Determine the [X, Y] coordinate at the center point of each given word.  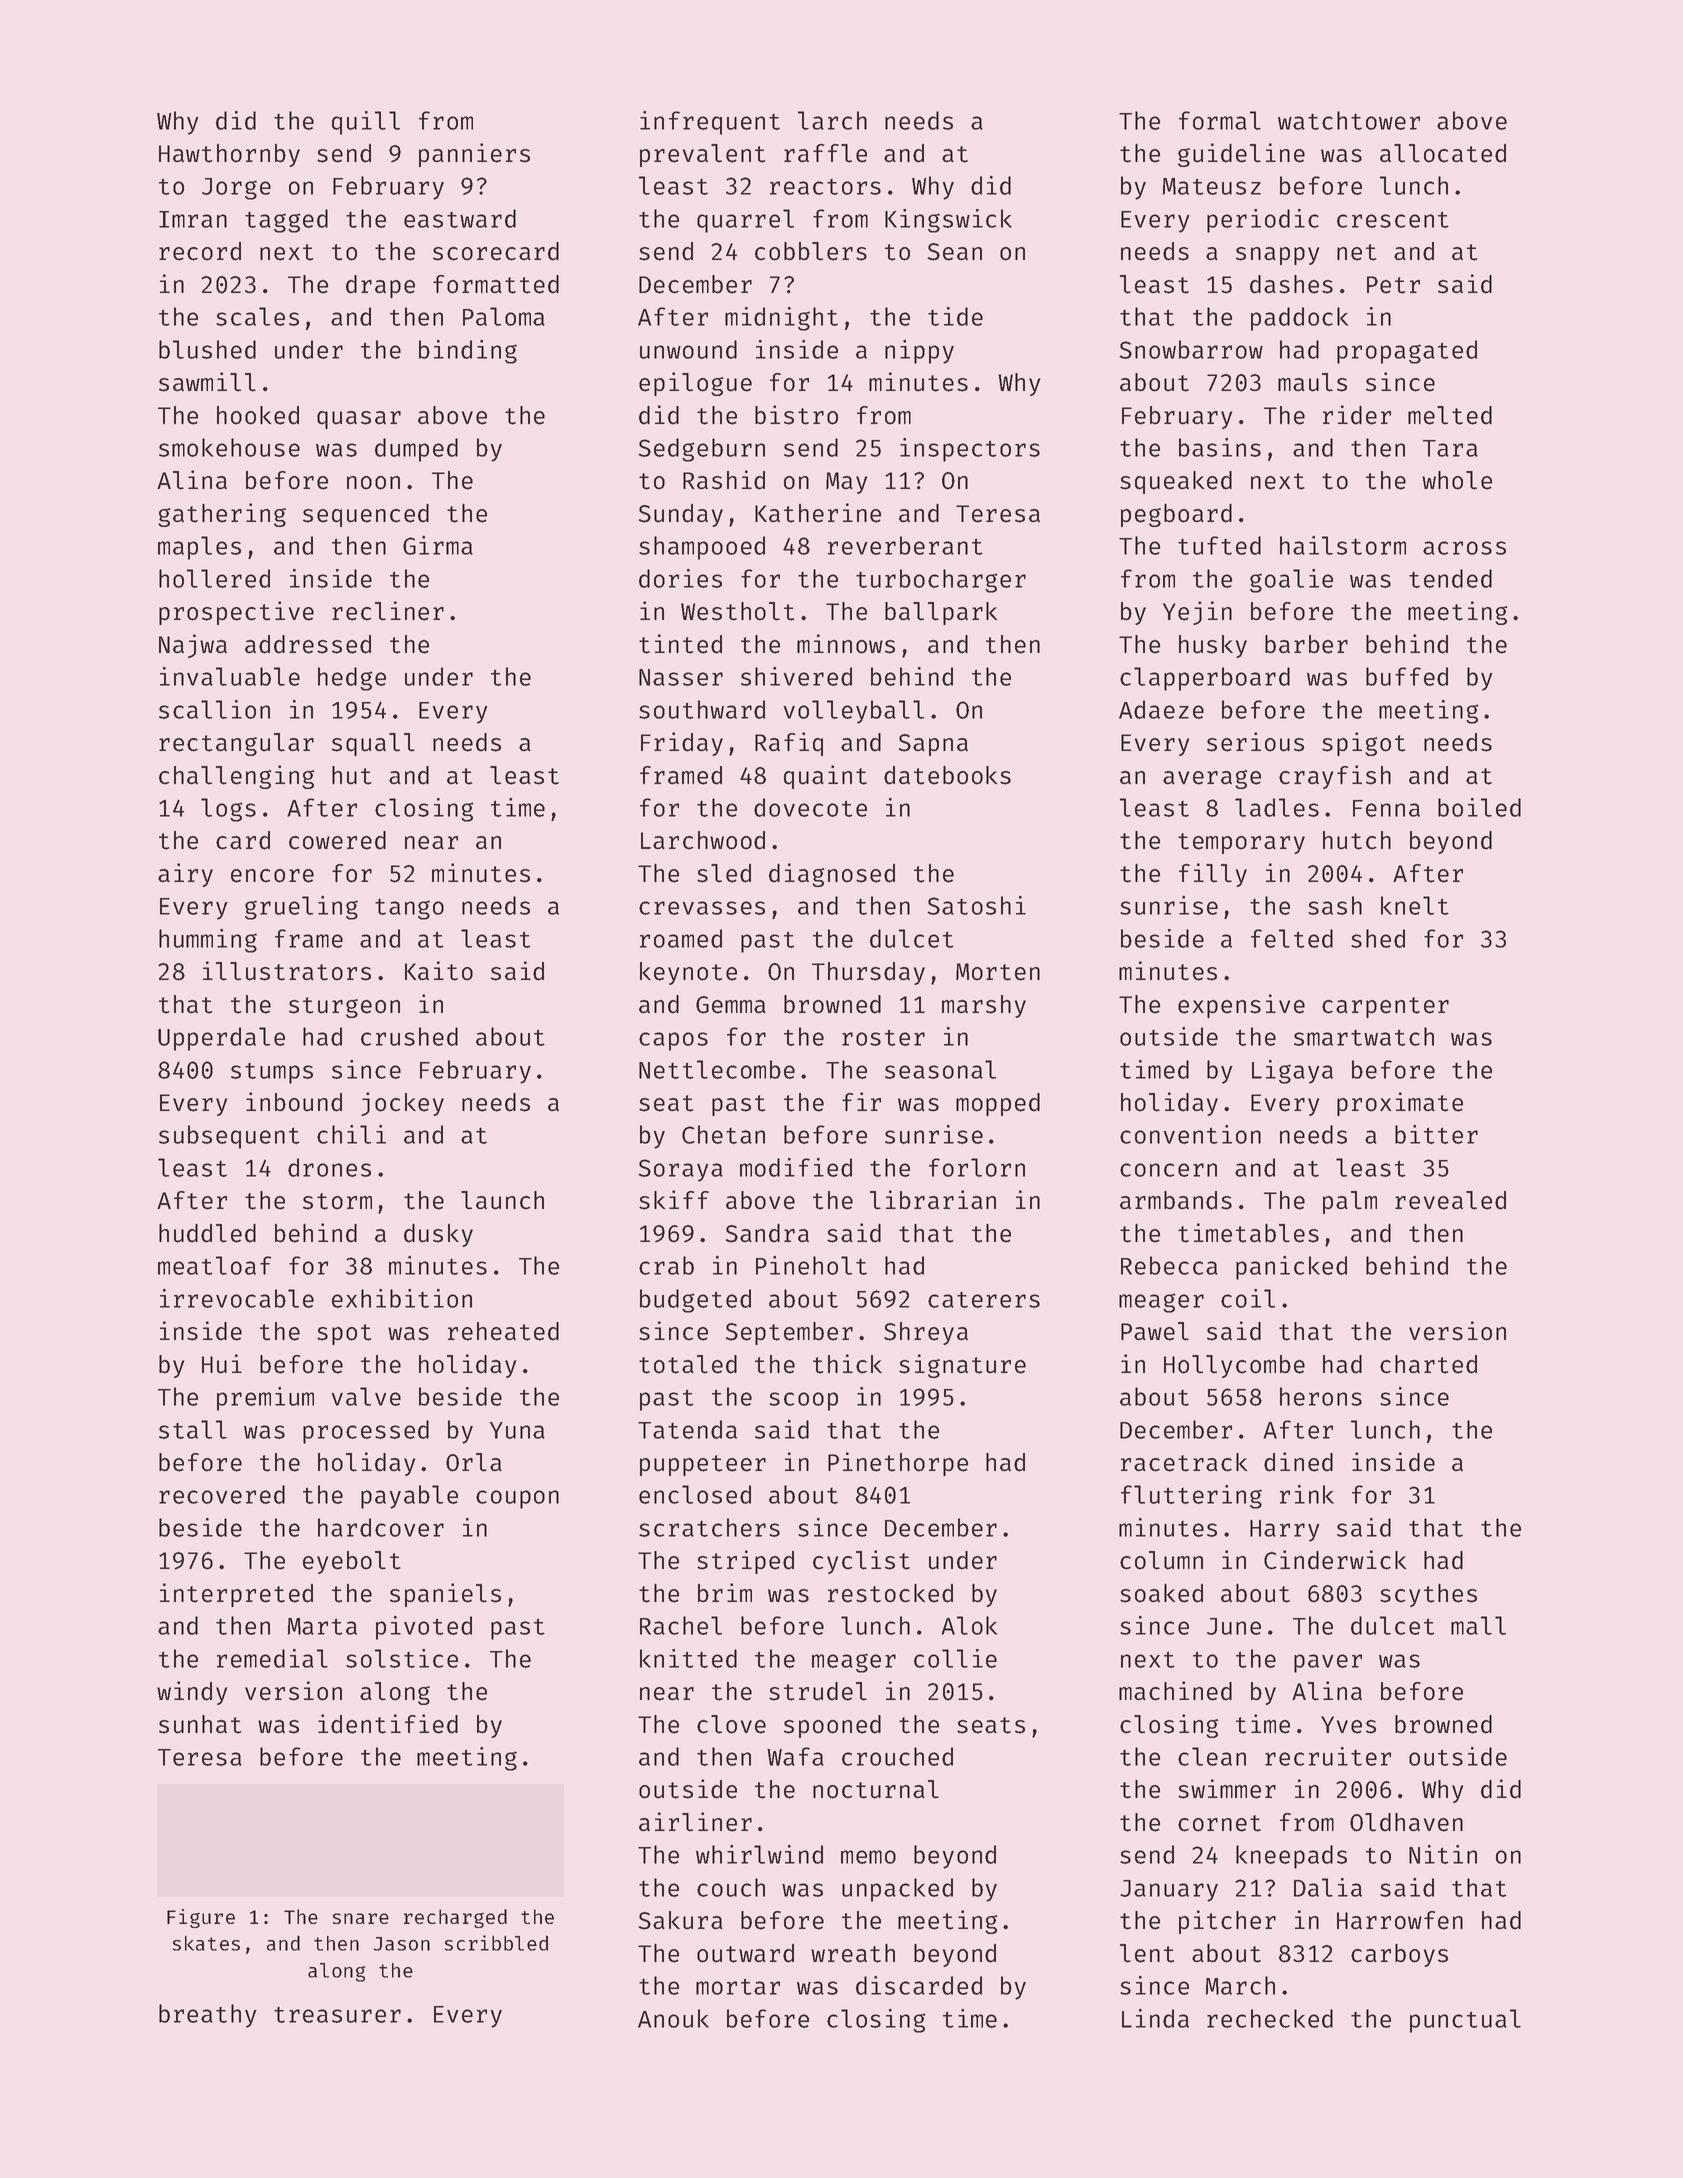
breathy [208, 2016]
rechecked [1270, 2018]
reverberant [905, 545]
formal [1220, 120]
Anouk [673, 2018]
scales [257, 316]
